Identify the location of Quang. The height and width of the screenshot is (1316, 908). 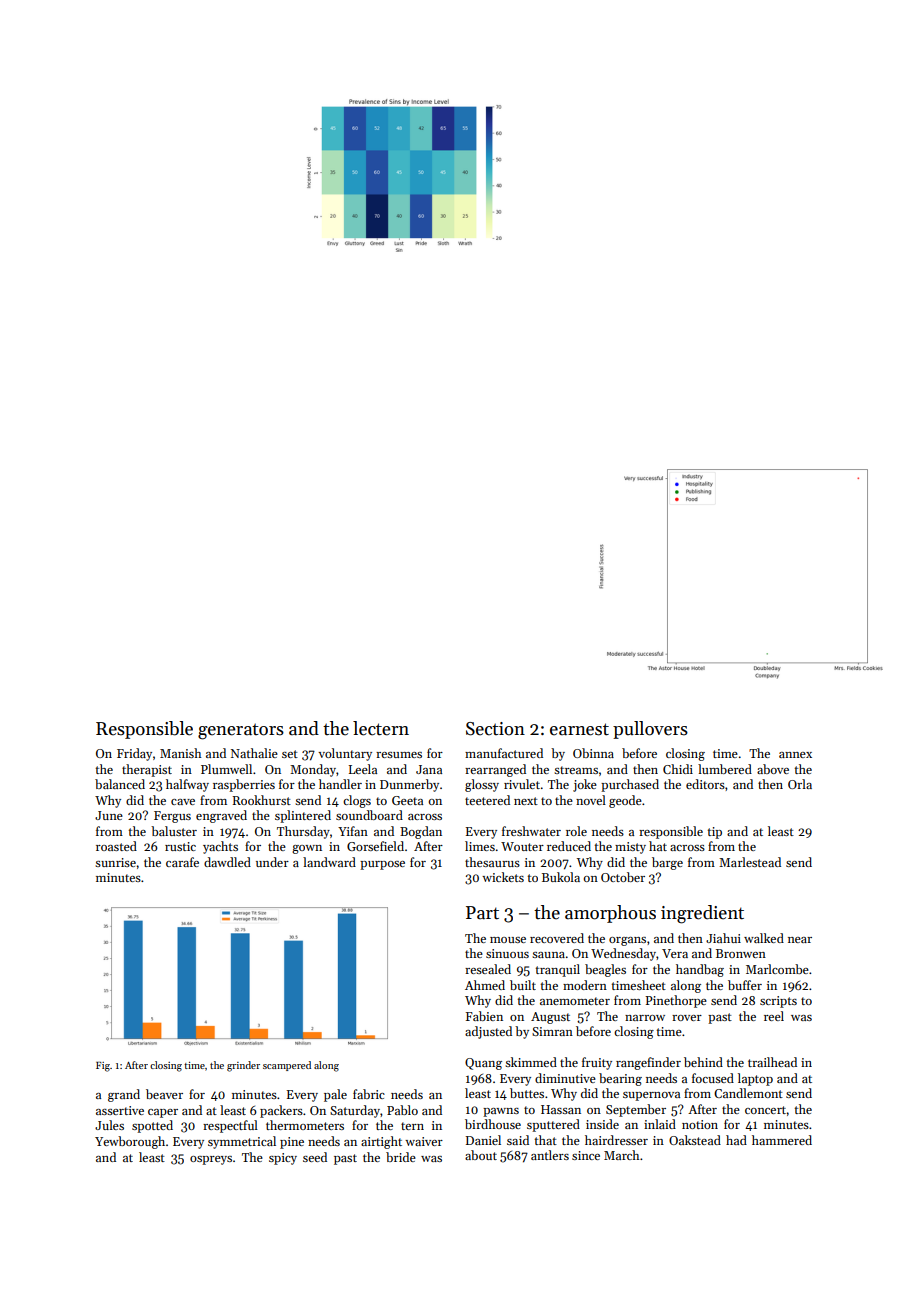
(483, 1064).
